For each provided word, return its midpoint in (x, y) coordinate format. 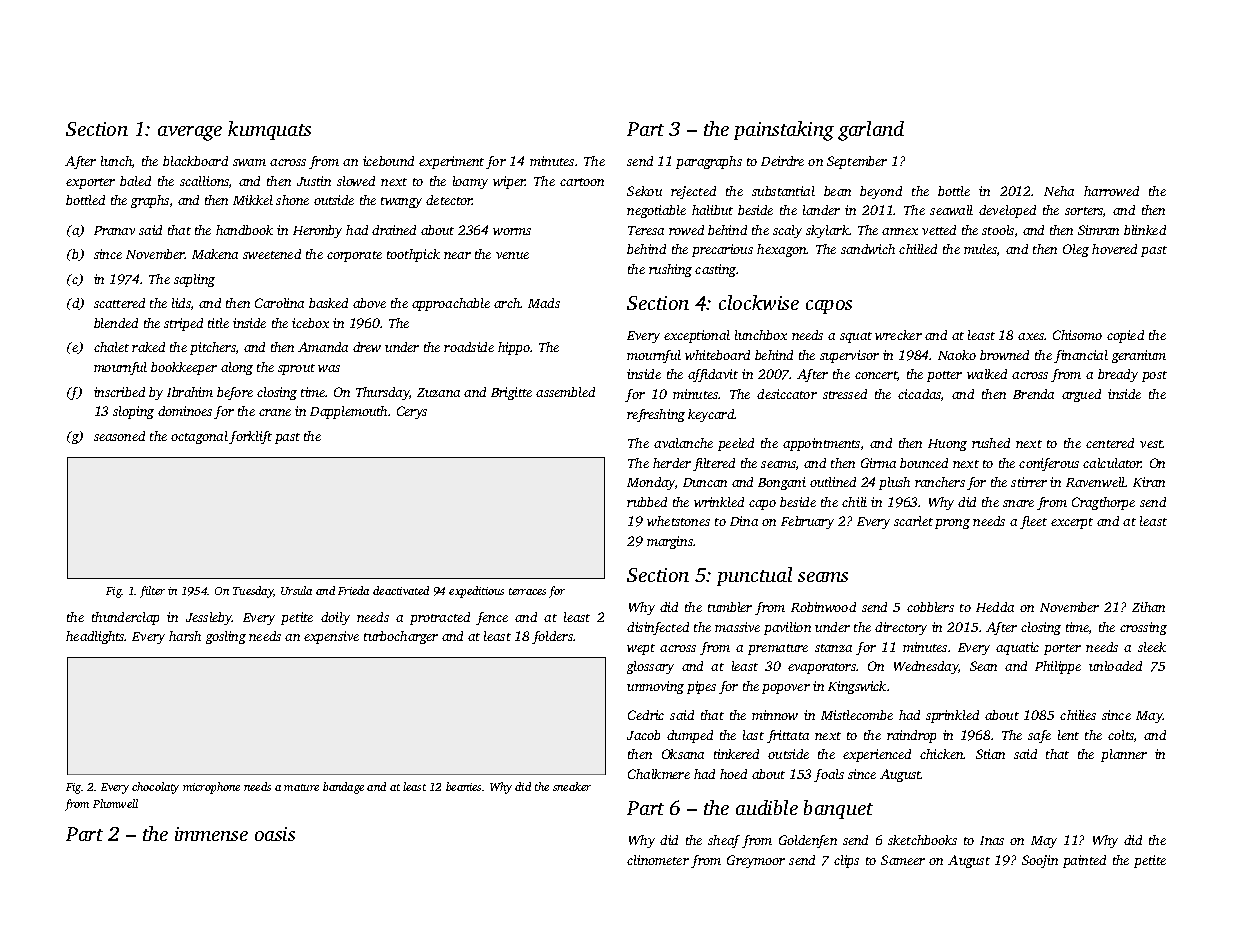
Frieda (353, 590)
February (807, 522)
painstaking (784, 131)
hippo (514, 348)
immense (211, 834)
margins (670, 542)
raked (148, 347)
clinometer (658, 860)
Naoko (957, 355)
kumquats (269, 130)
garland (871, 131)
